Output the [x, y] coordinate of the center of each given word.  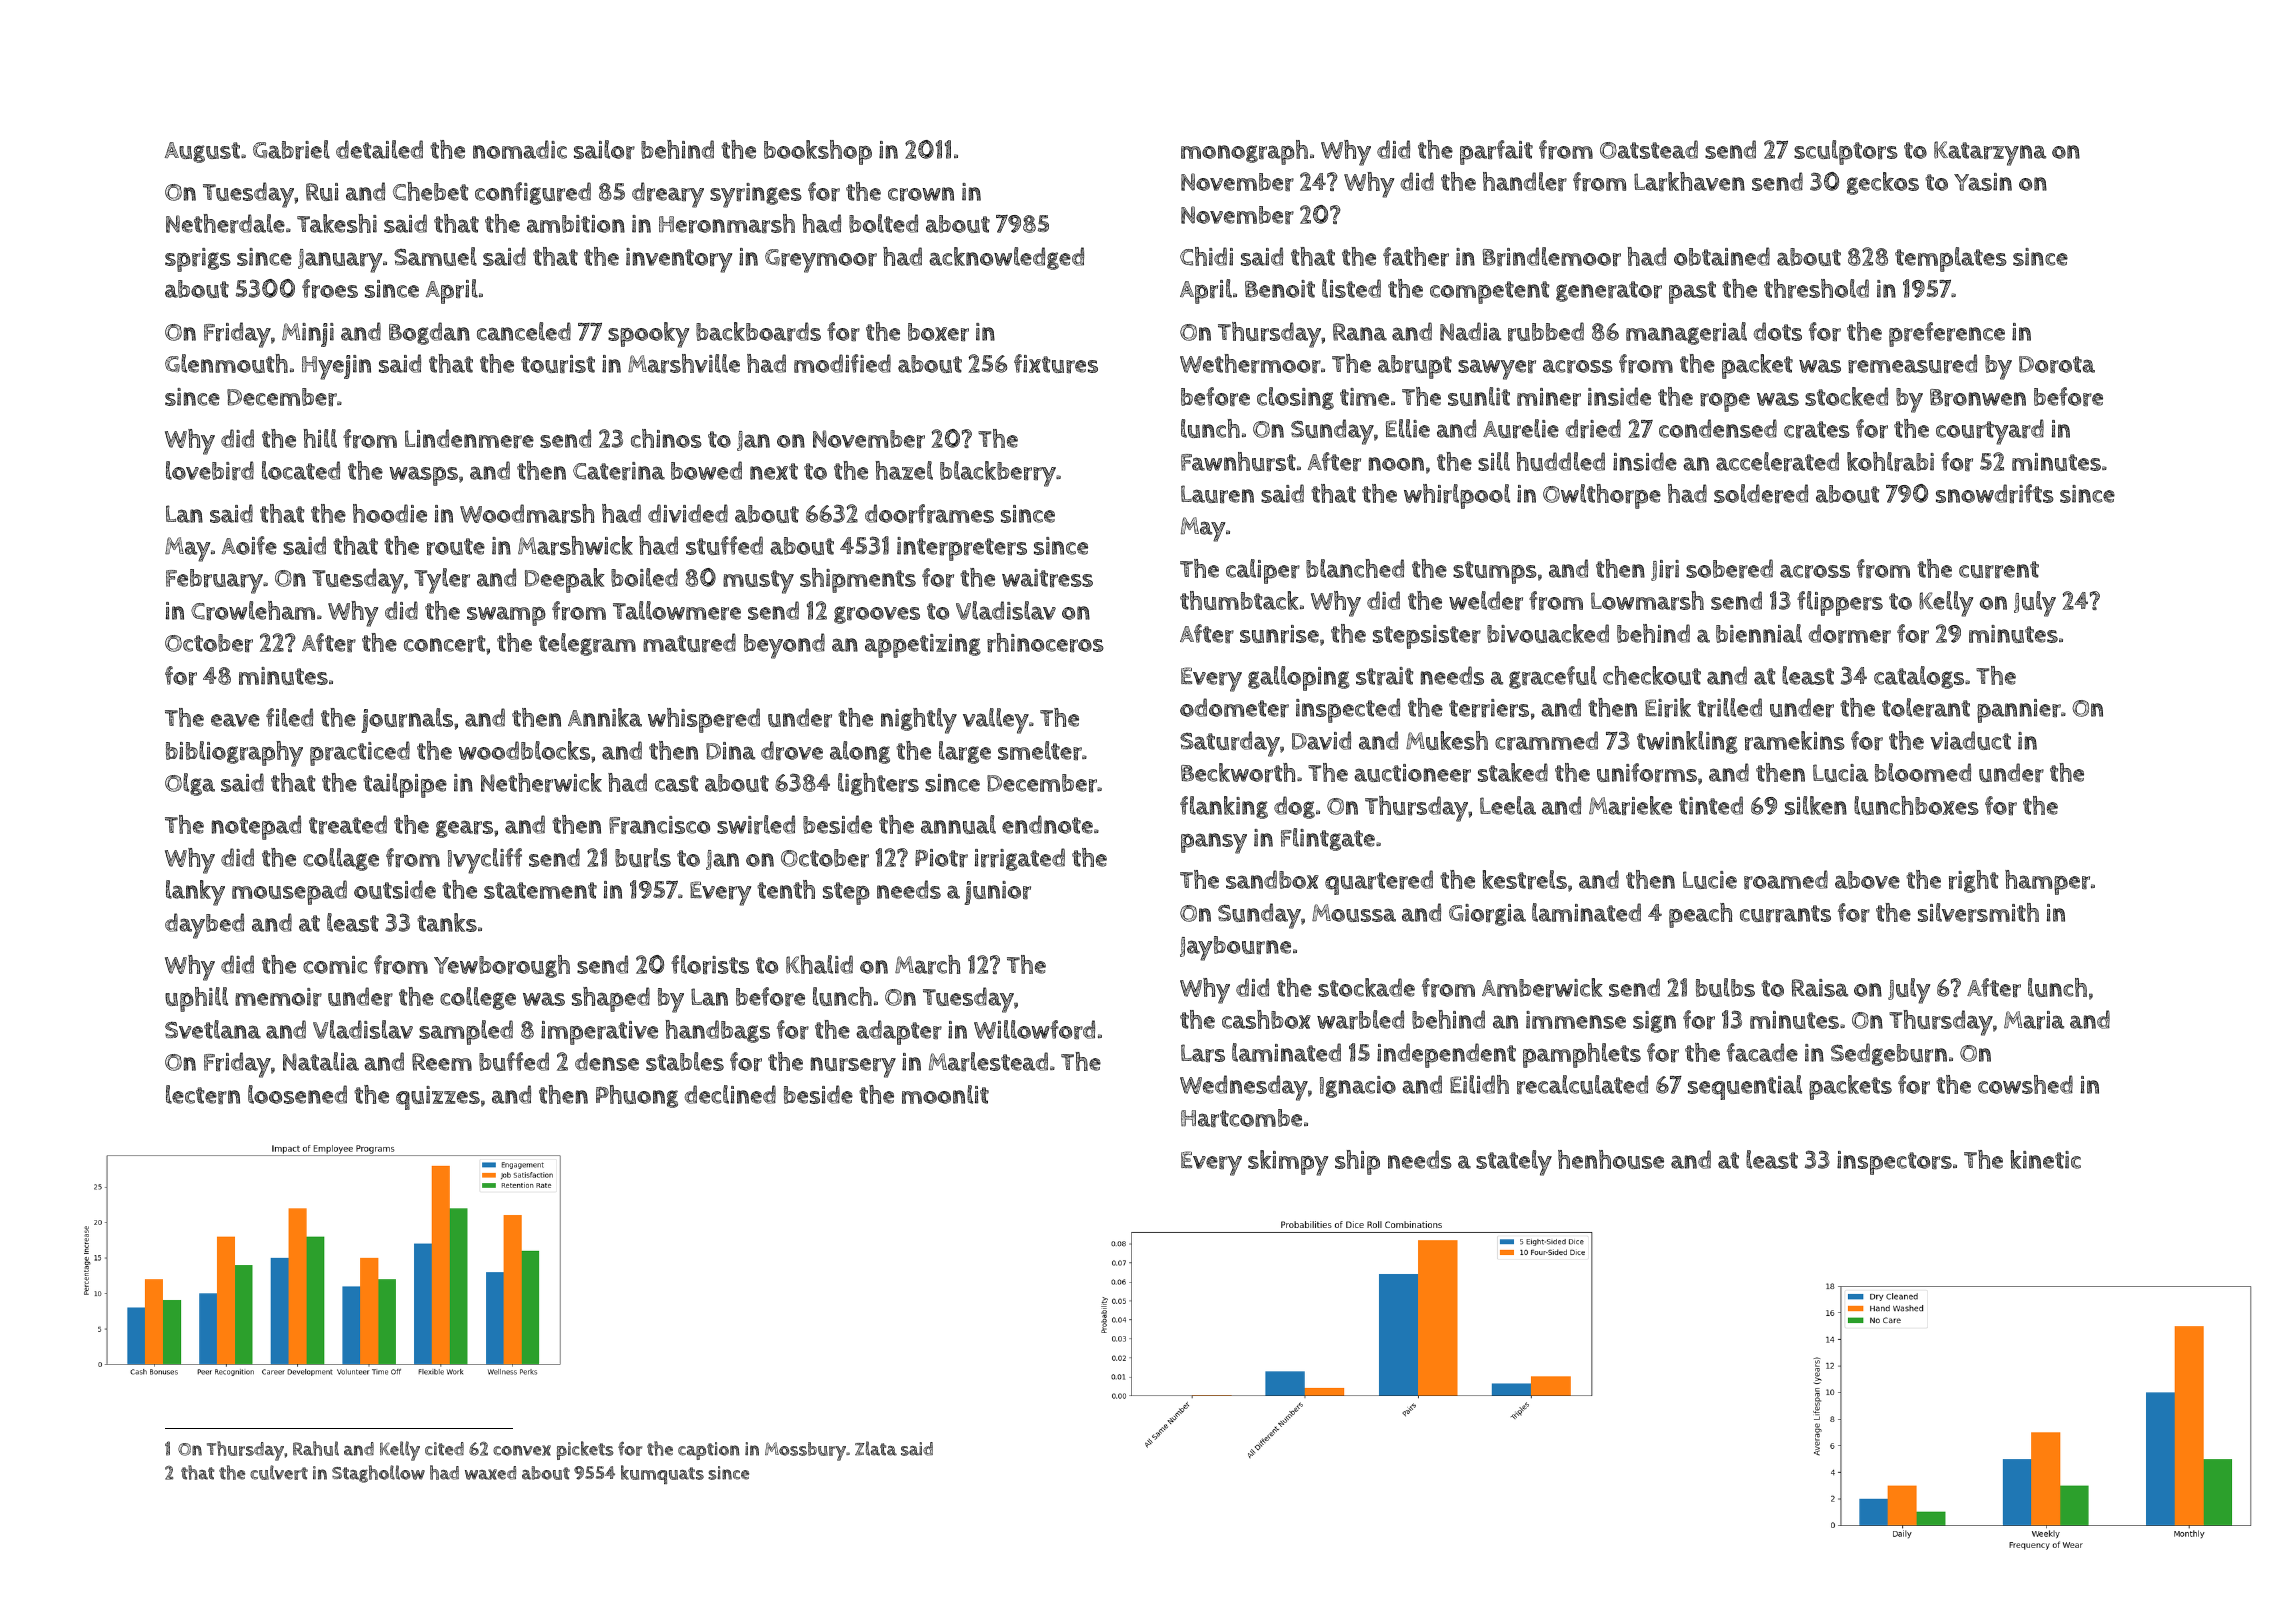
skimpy [1288, 1163]
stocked [1846, 396]
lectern [203, 1094]
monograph [1244, 152]
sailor [604, 149]
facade [1762, 1052]
